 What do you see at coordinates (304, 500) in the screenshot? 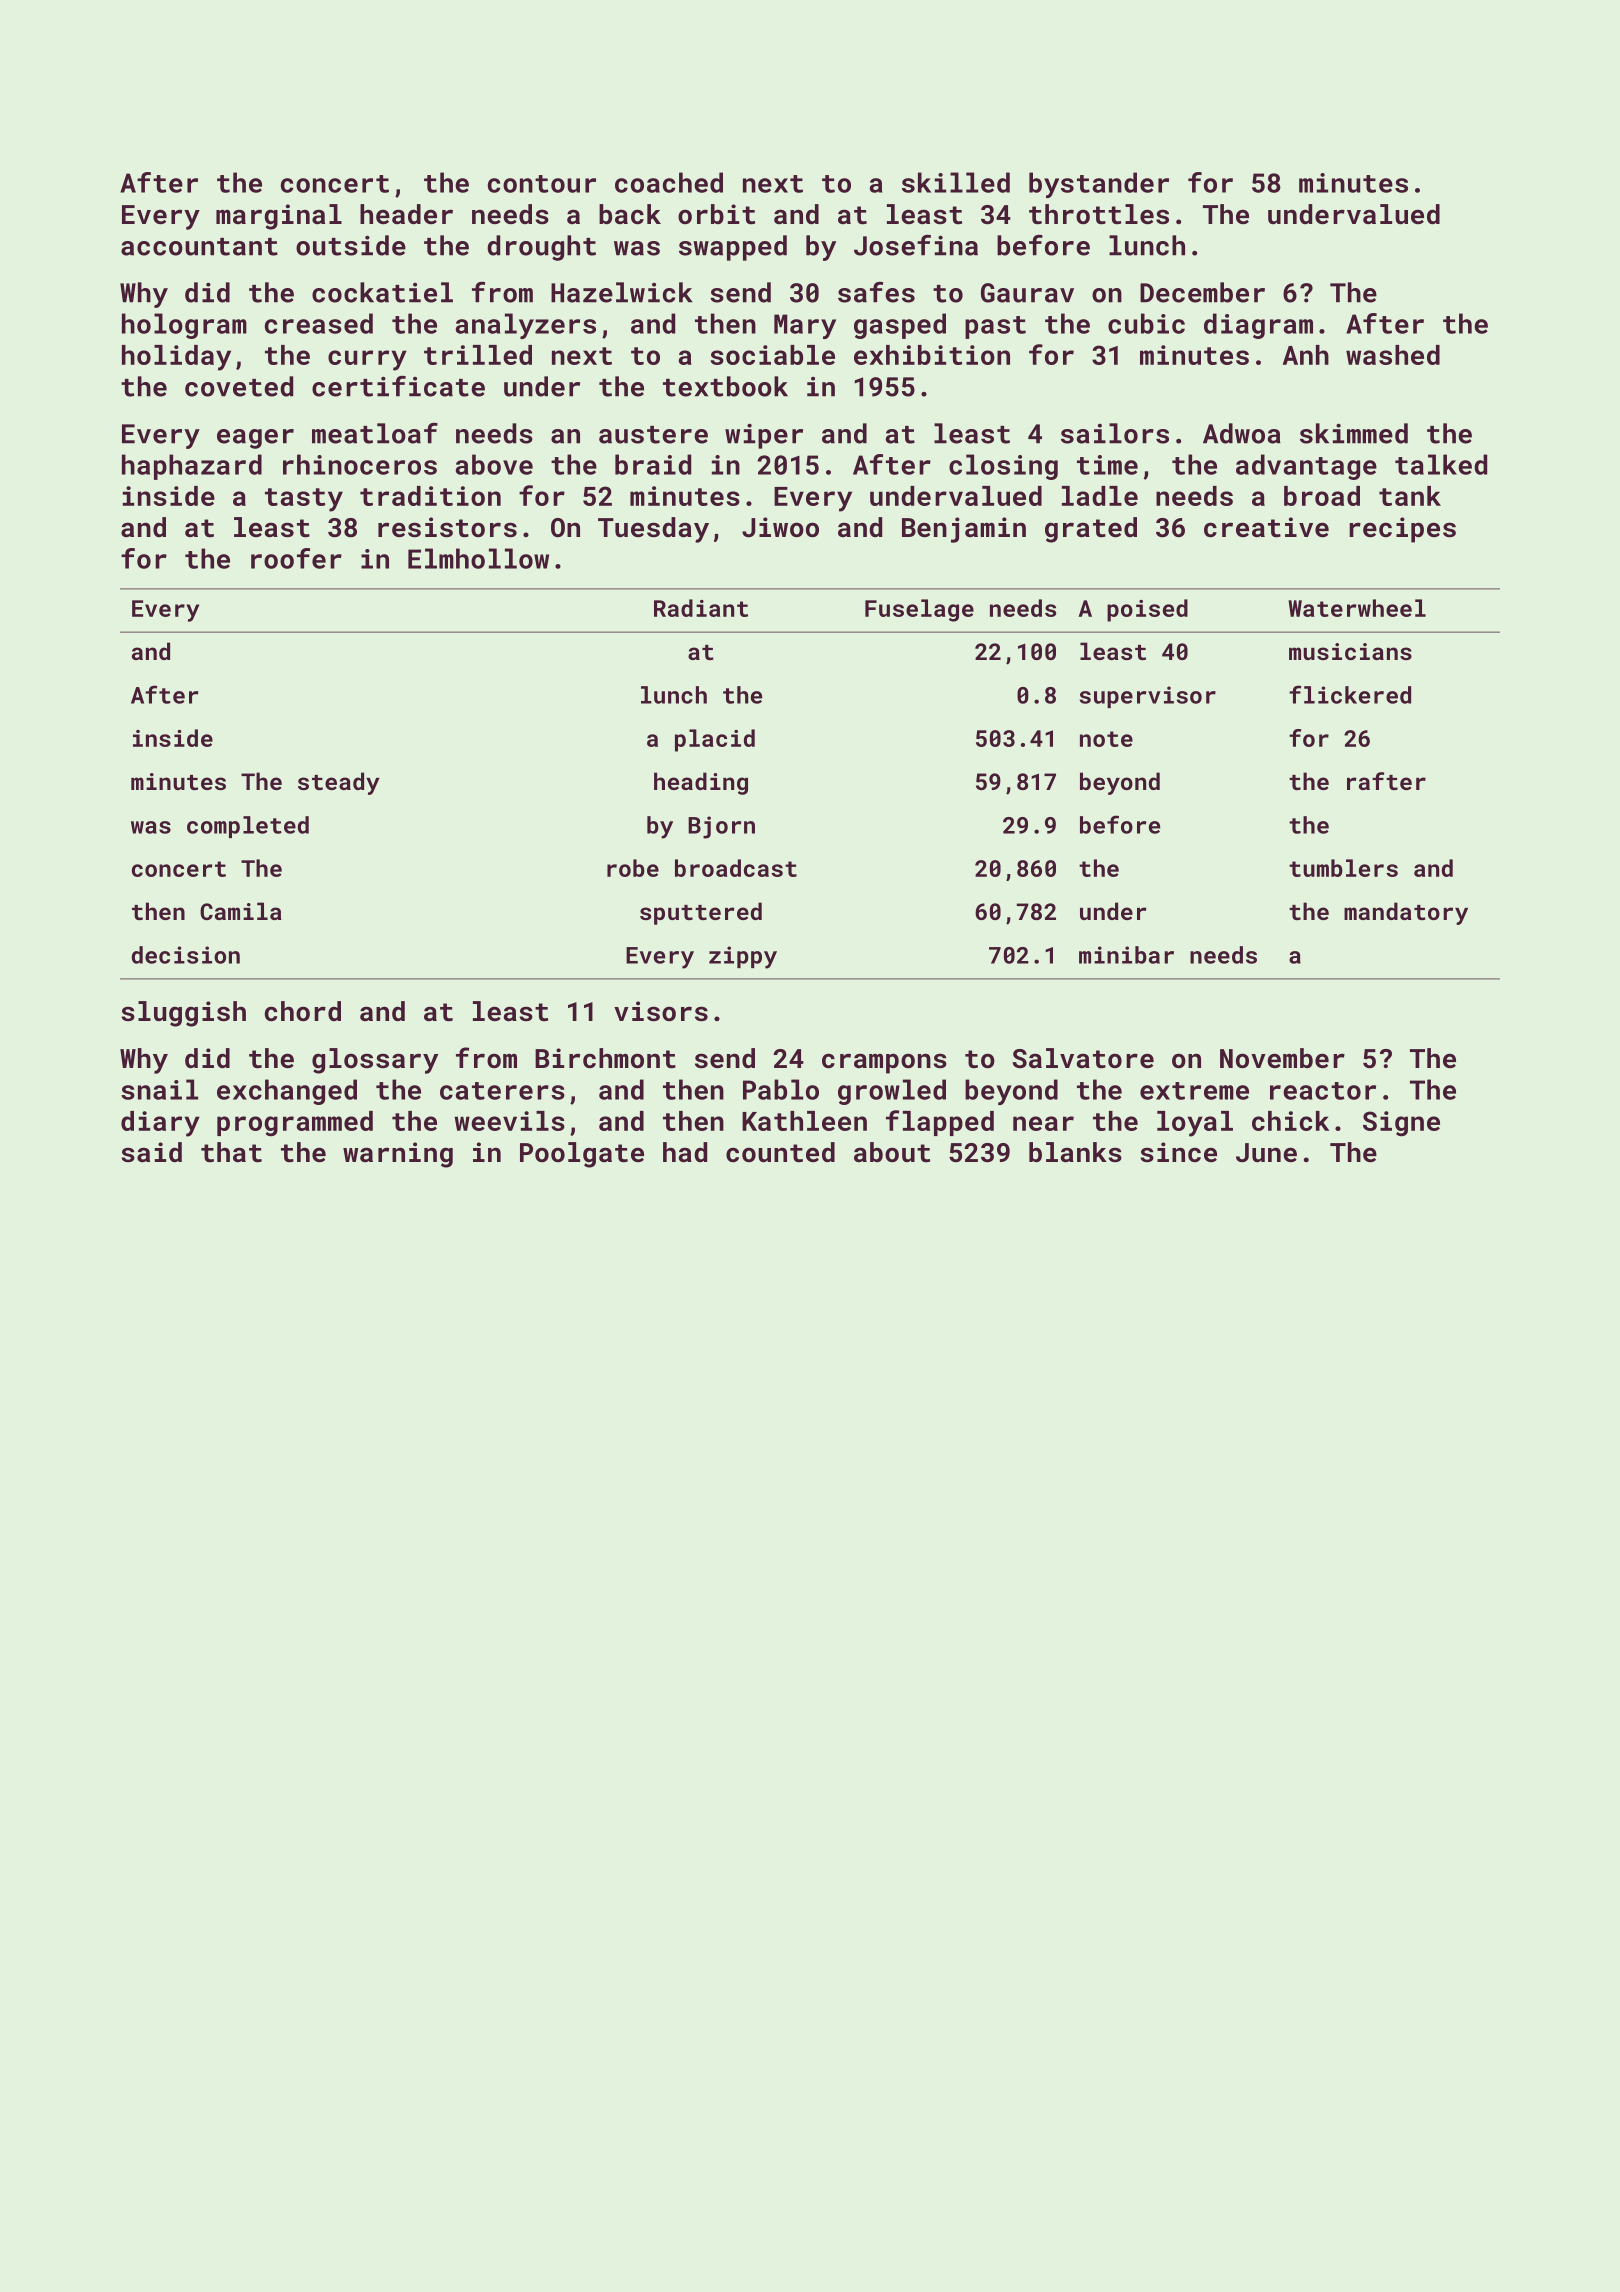
I see `tasty` at bounding box center [304, 500].
